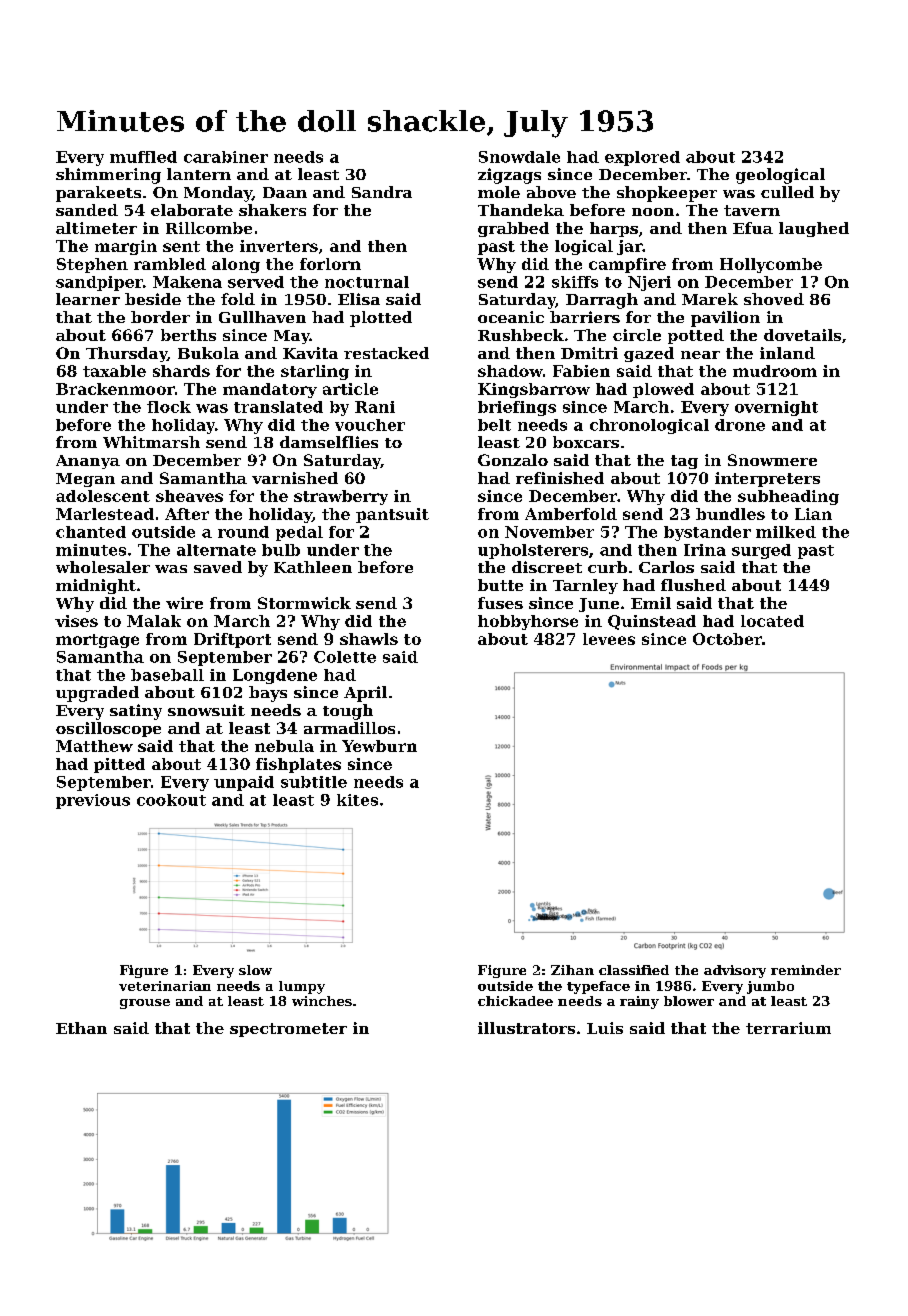  What do you see at coordinates (143, 157) in the document?
I see `muffled` at bounding box center [143, 157].
